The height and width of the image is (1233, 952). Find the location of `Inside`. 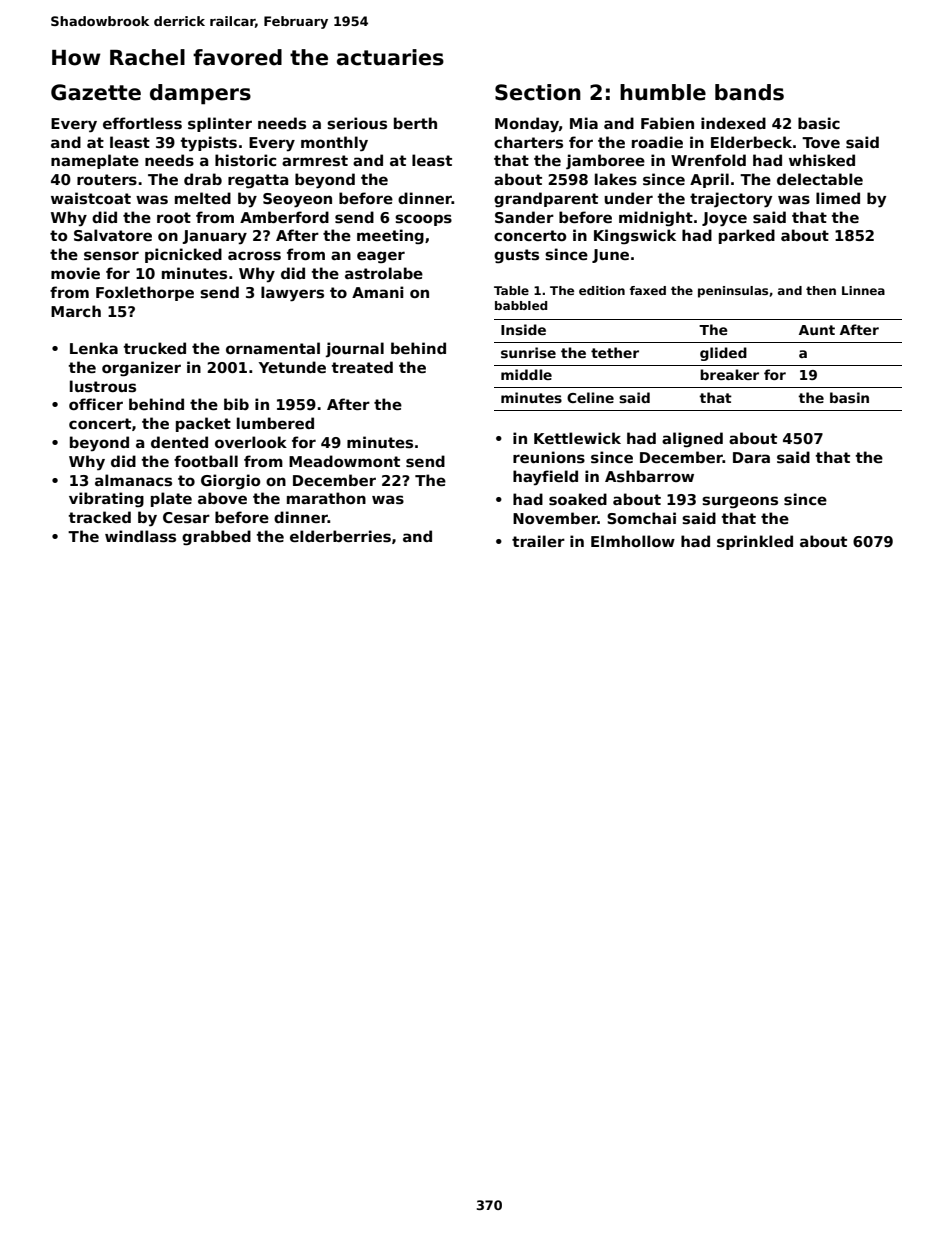

Inside is located at coordinates (523, 329).
